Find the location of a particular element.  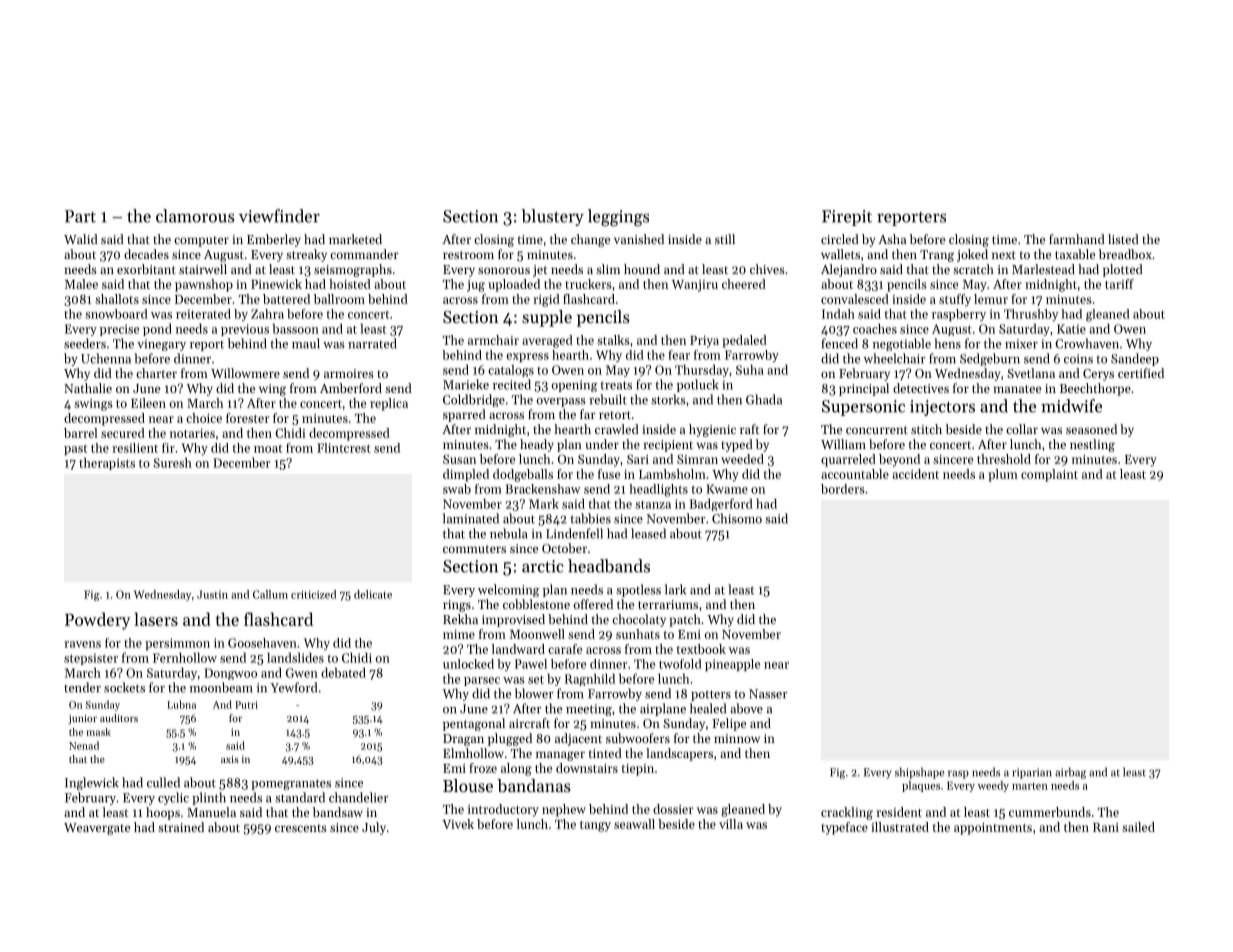

pineapple is located at coordinates (732, 665).
